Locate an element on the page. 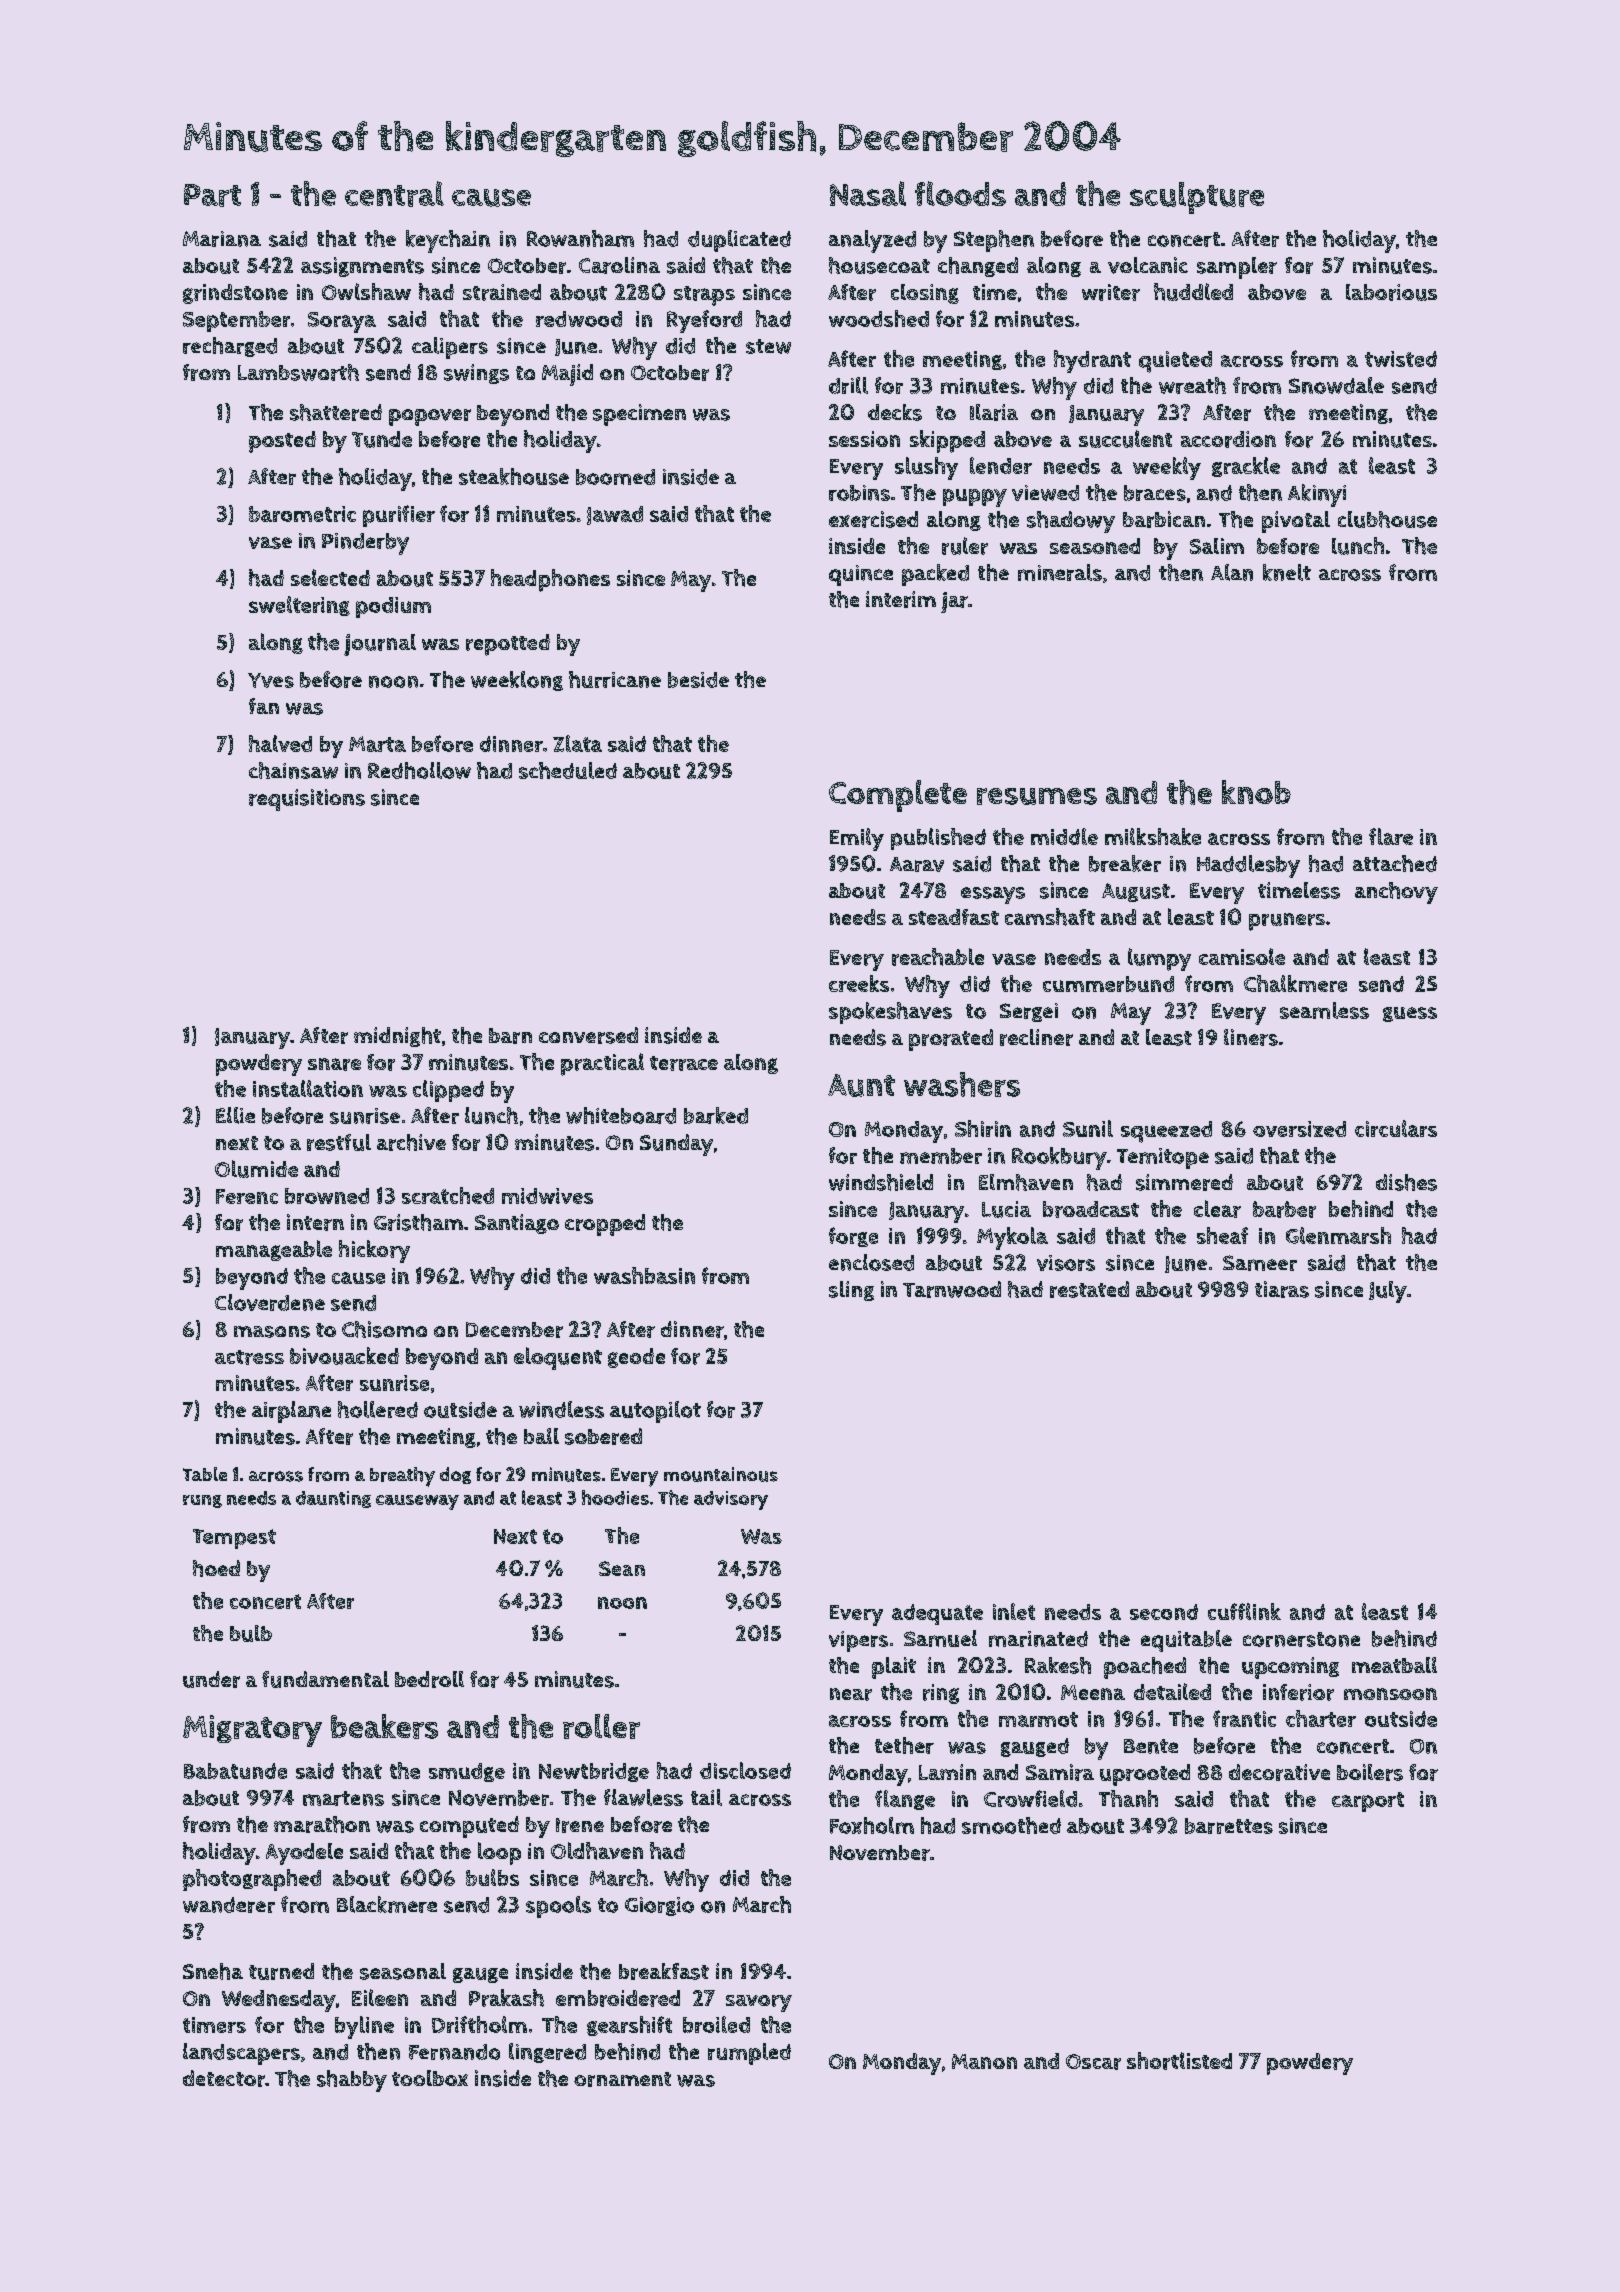  dishes is located at coordinates (1406, 1182).
